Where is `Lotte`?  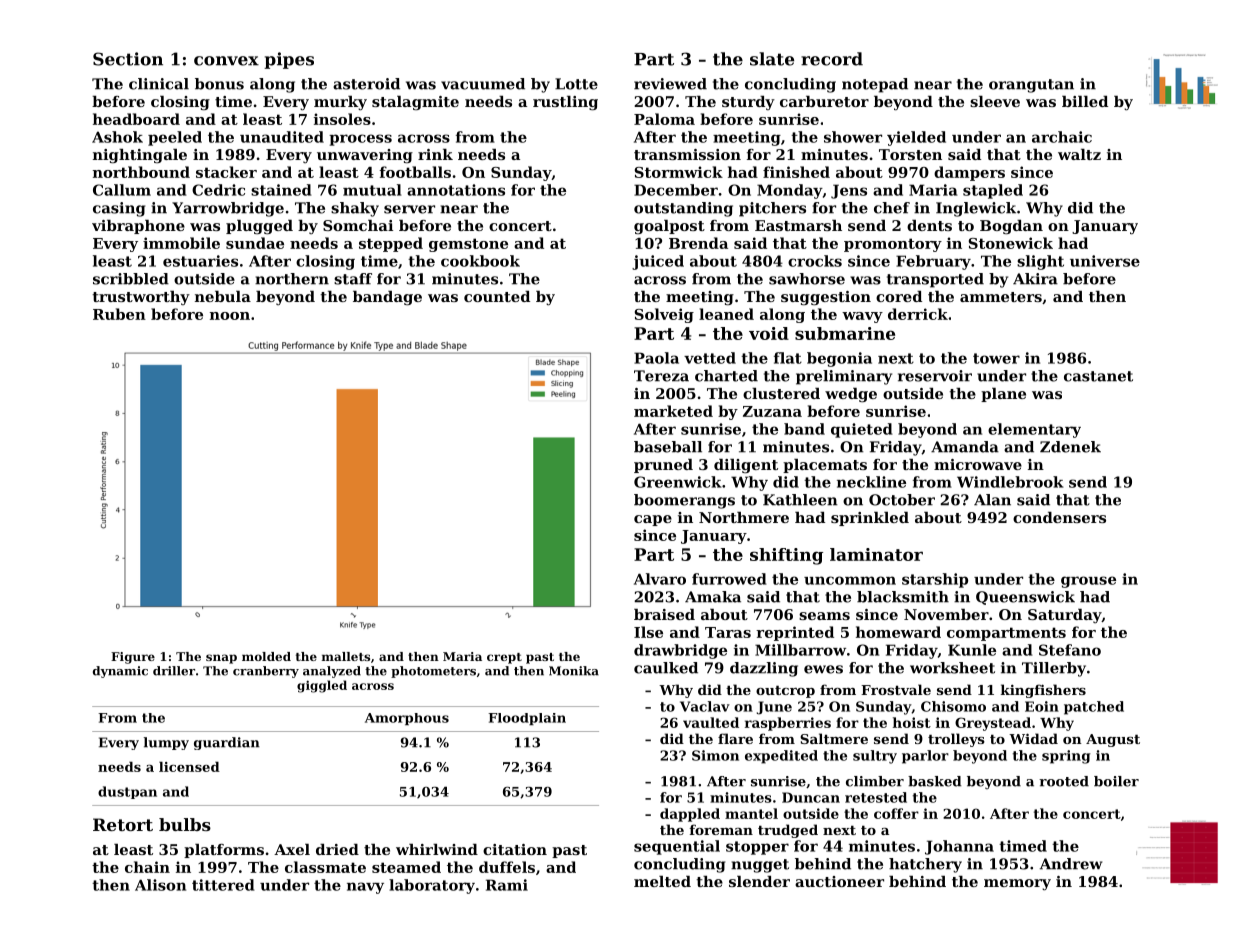 Lotte is located at coordinates (576, 84).
